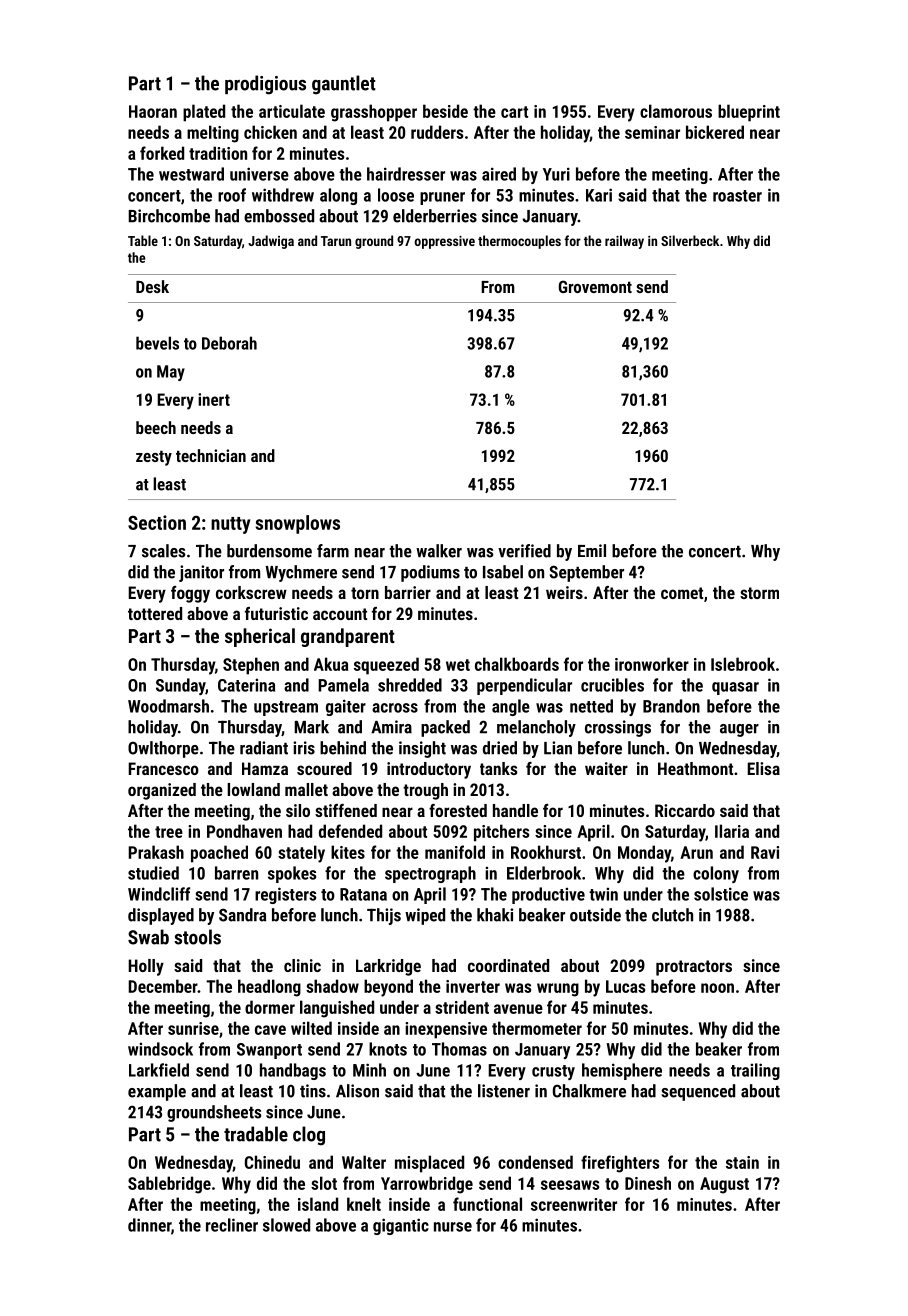 The width and height of the screenshot is (908, 1316). Describe the element at coordinates (690, 240) in the screenshot. I see `Silverbeck` at that location.
